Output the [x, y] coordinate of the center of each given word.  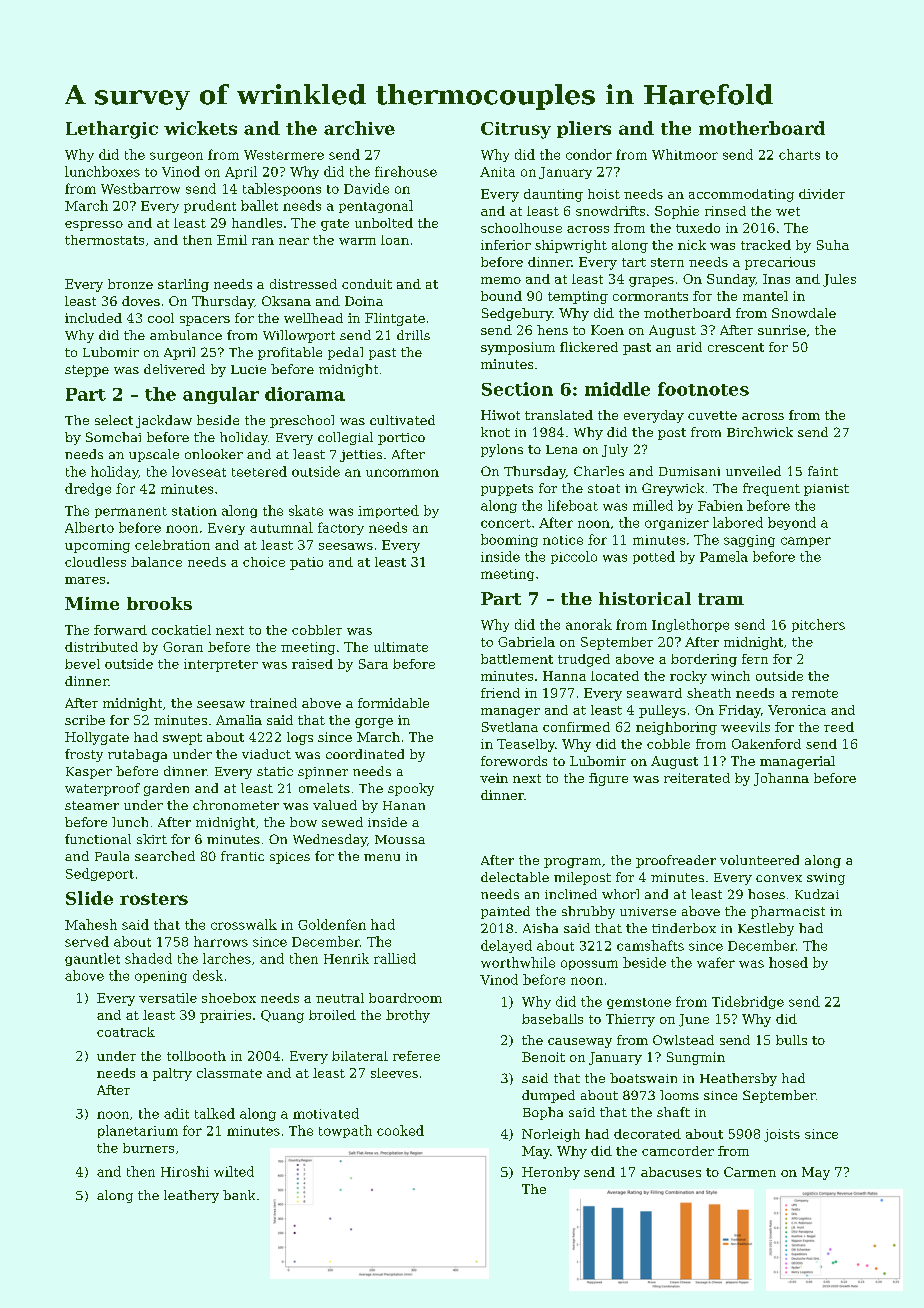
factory [341, 528]
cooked [400, 1130]
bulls [791, 1040]
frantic [242, 856]
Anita [497, 172]
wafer [716, 962]
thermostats [104, 240]
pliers [584, 129]
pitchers [818, 625]
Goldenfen [332, 924]
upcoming [97, 546]
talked [215, 1113]
